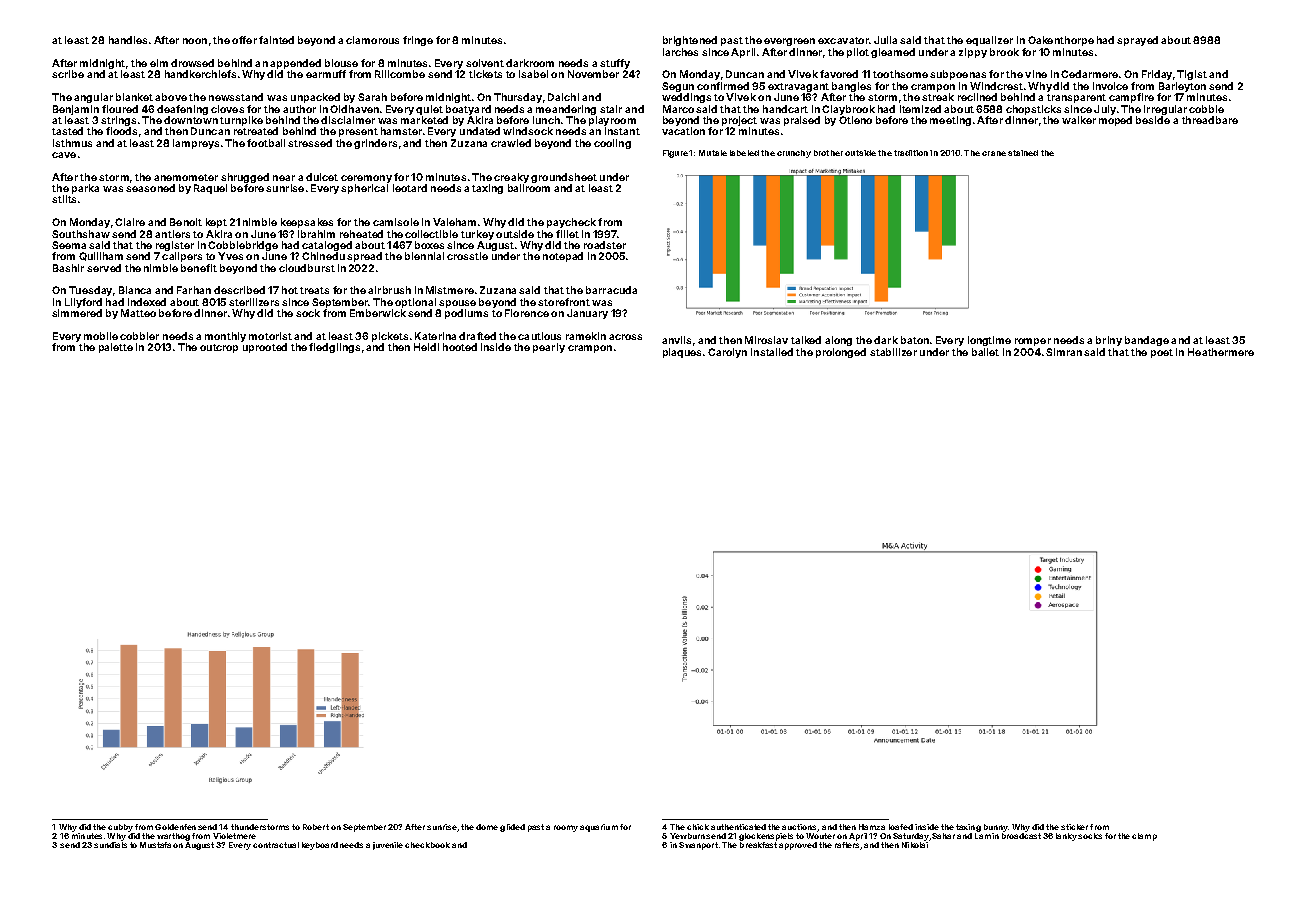  Describe the element at coordinates (388, 846) in the page. I see `juvenile` at that location.
